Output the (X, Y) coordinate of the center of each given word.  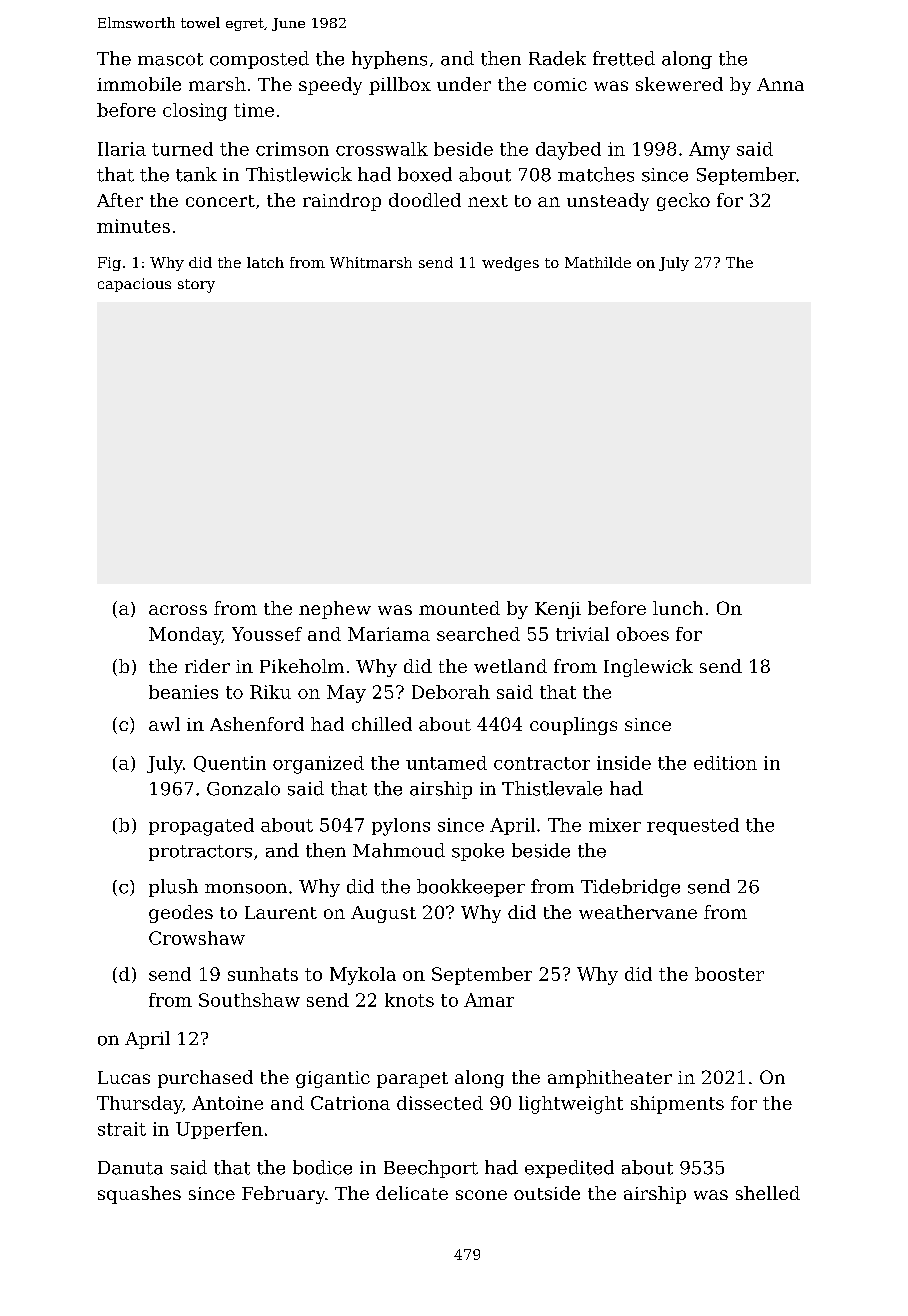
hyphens (389, 60)
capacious (134, 285)
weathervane (638, 912)
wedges (510, 264)
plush (173, 888)
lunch (678, 608)
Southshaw (249, 1000)
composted (259, 60)
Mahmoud (399, 850)
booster (729, 974)
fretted (624, 58)
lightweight (571, 1105)
